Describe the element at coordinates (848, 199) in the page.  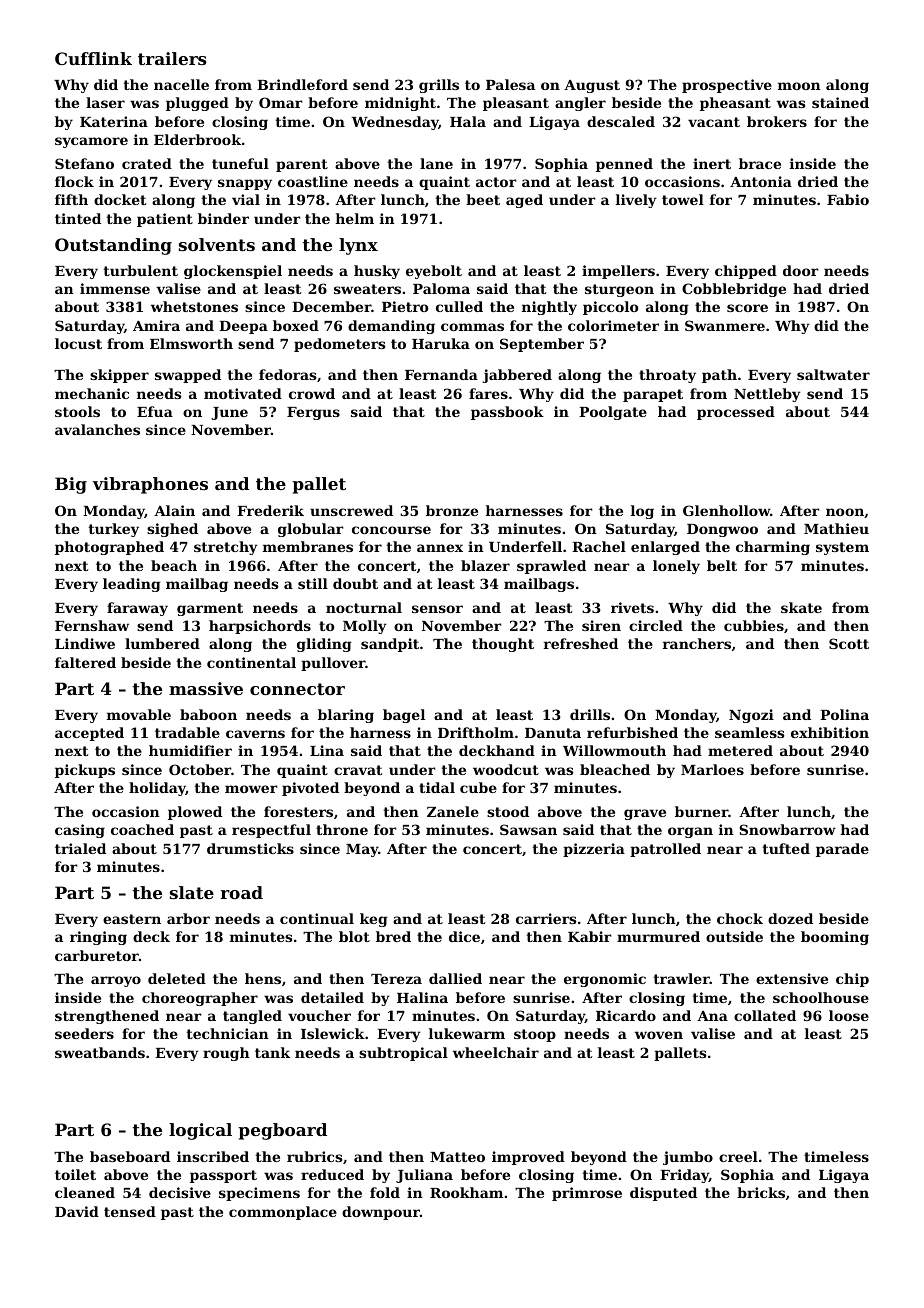
I see `Fabio` at that location.
